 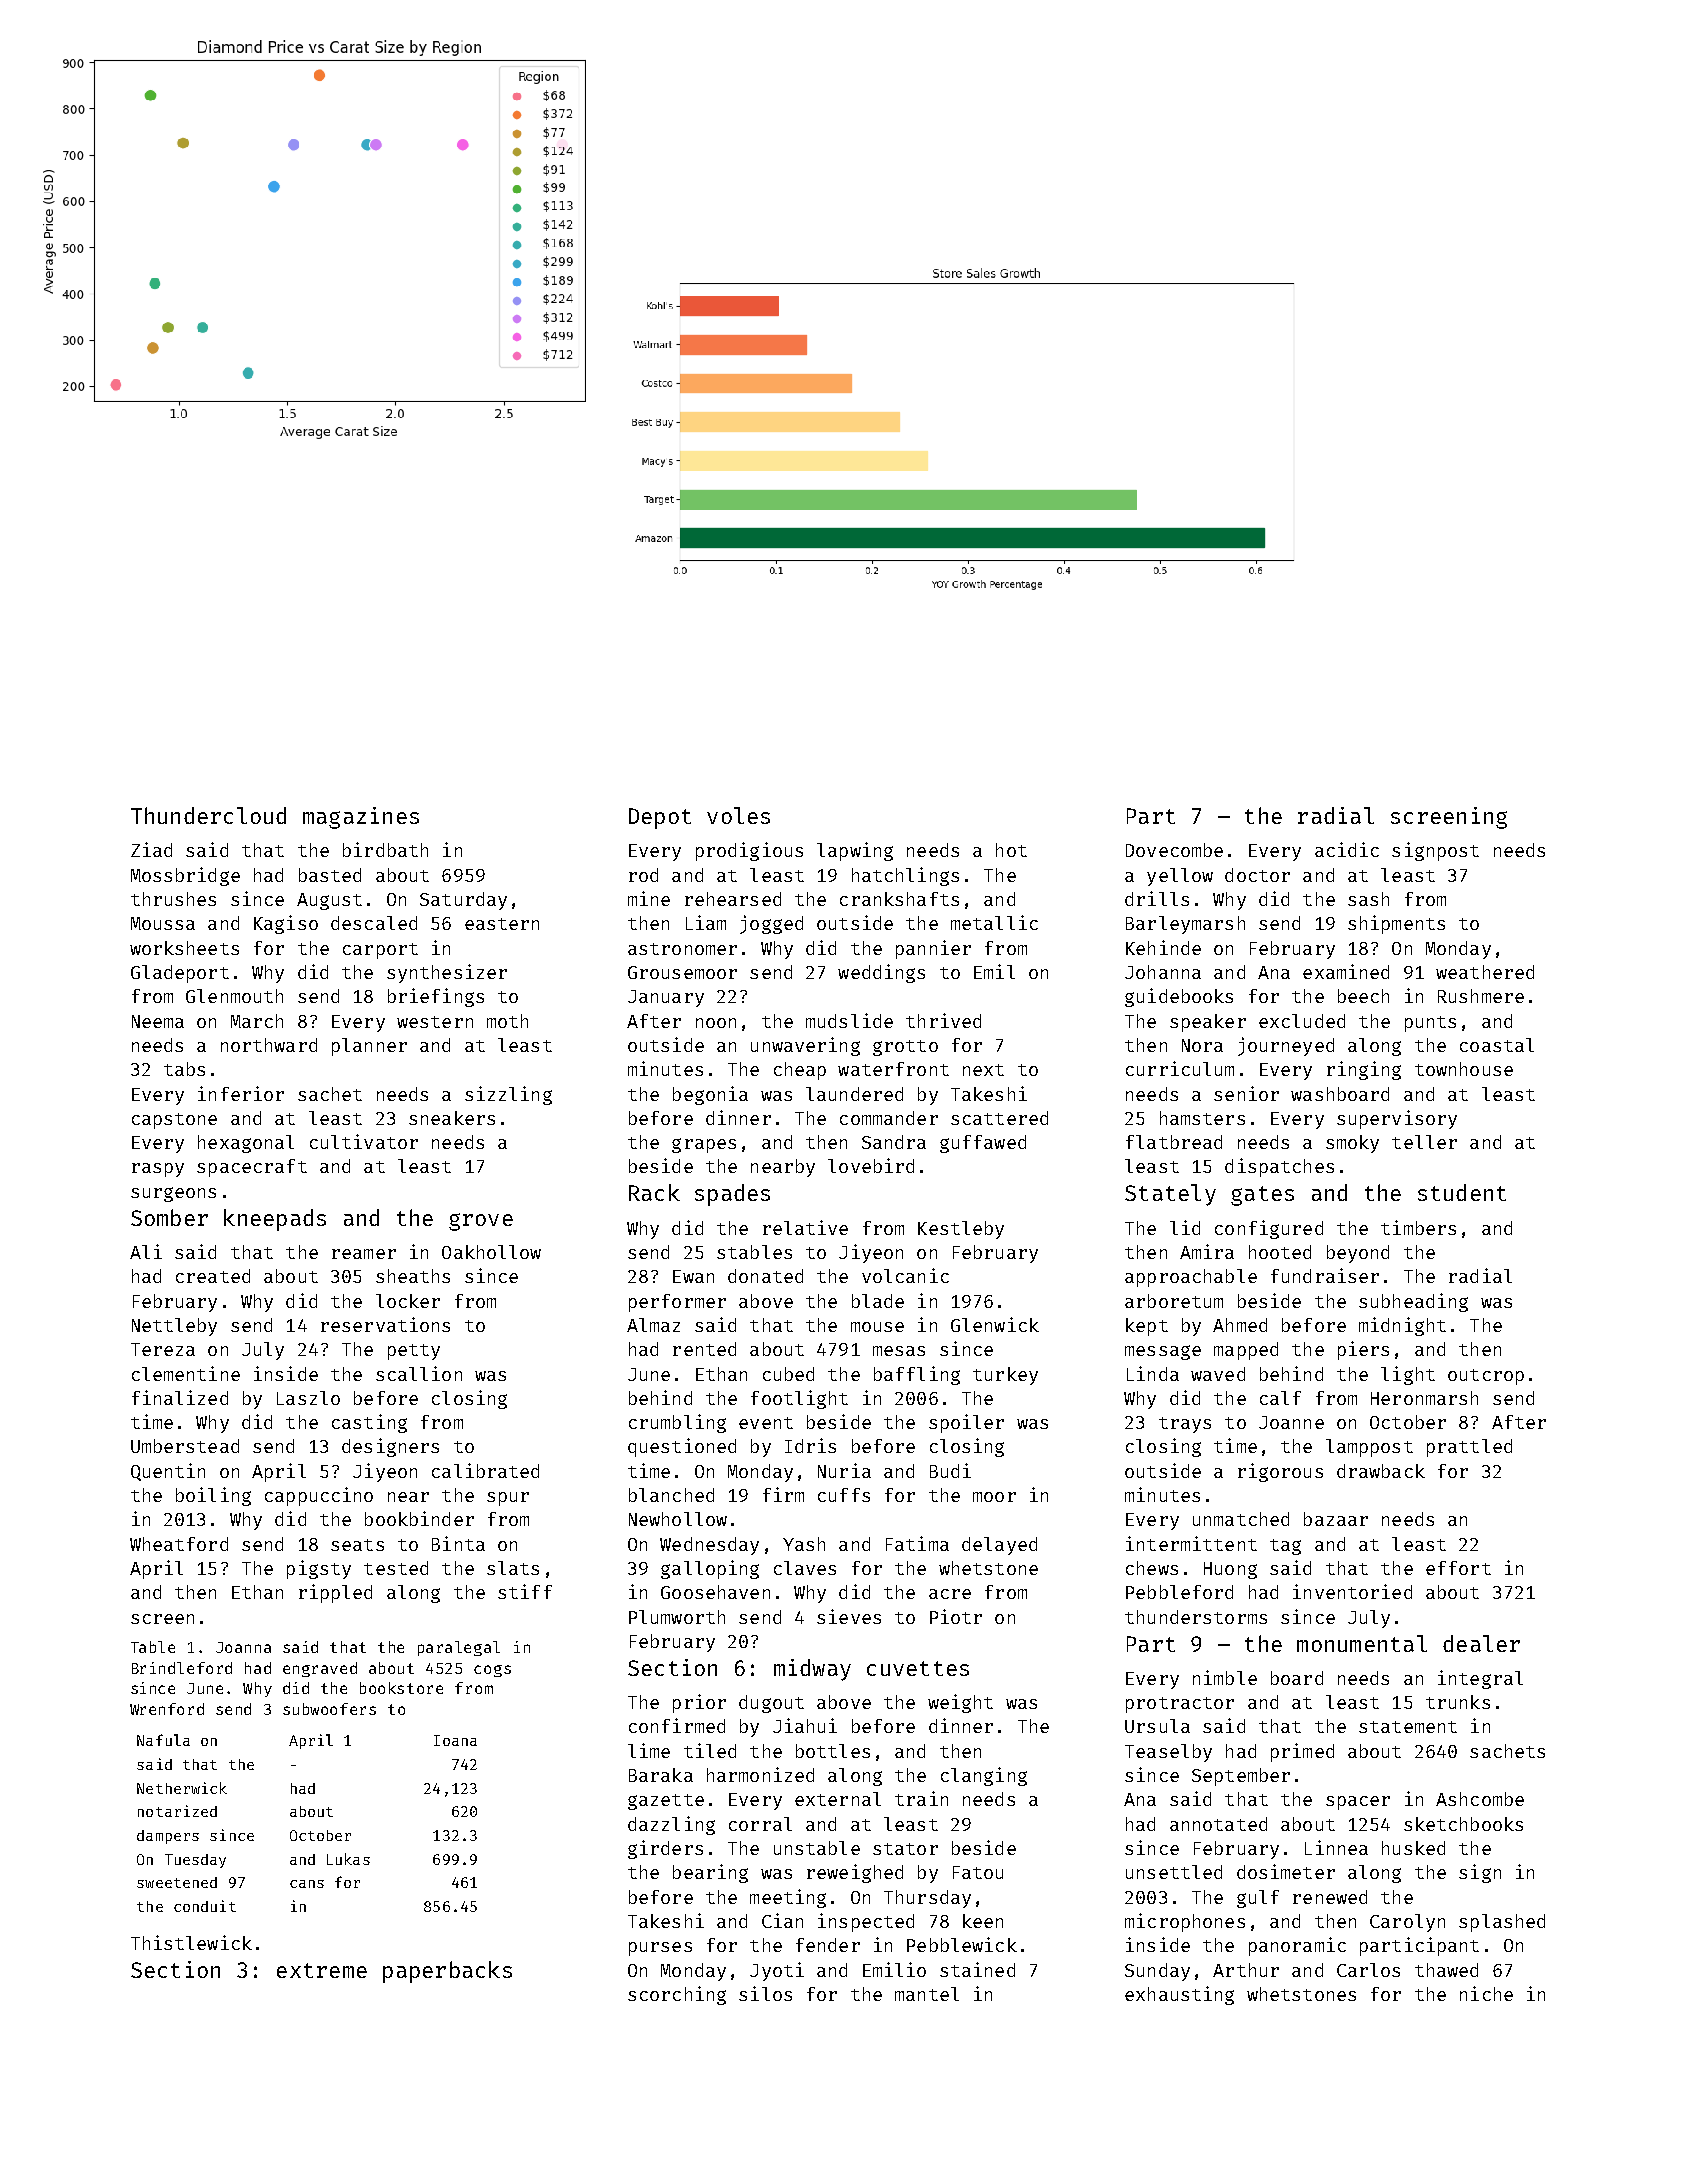 I want to click on beech, so click(x=1363, y=996).
